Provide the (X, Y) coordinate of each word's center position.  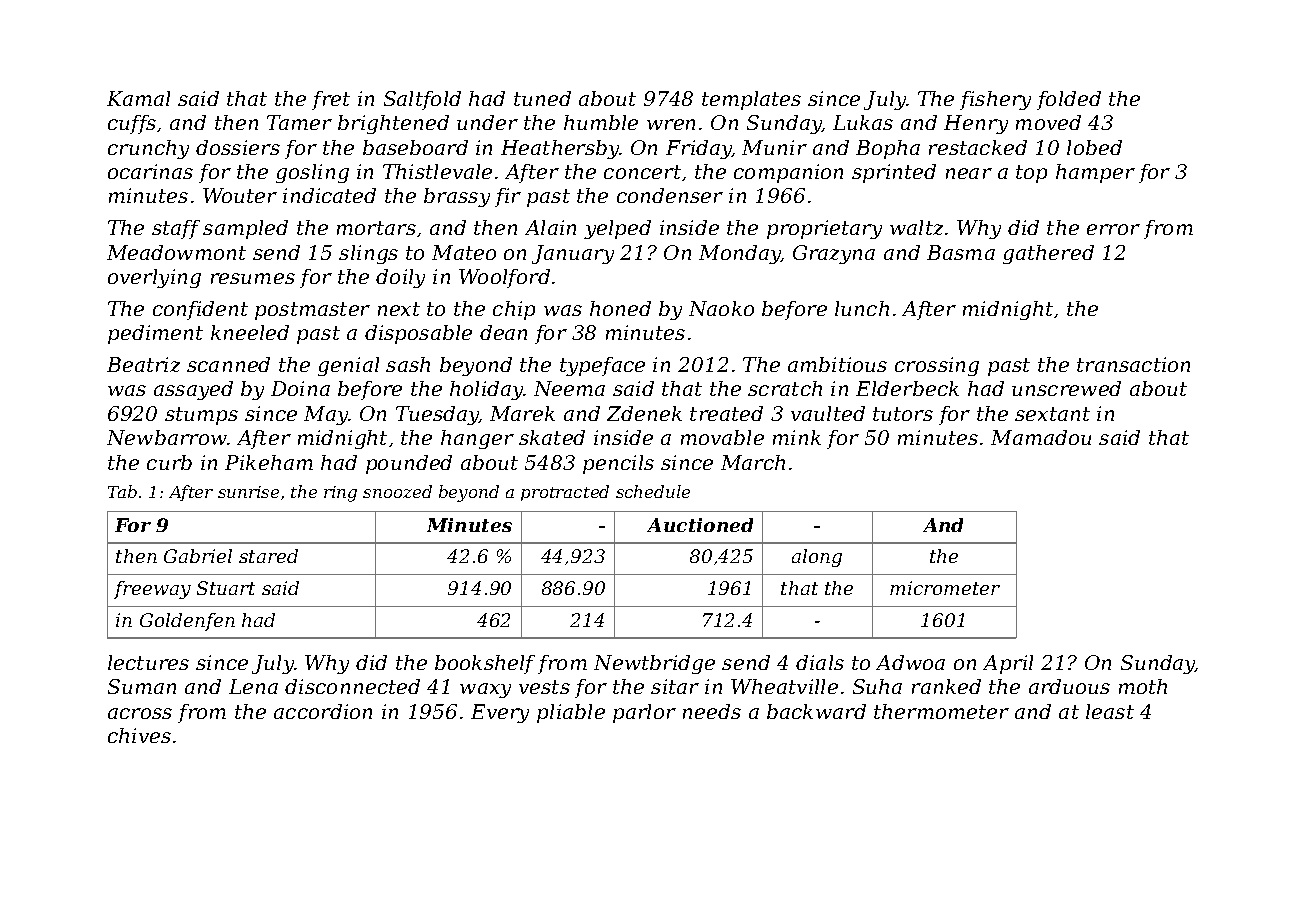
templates (751, 100)
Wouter (240, 195)
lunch (862, 308)
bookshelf (485, 664)
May (326, 415)
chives (139, 735)
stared (268, 556)
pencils (618, 464)
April (1008, 664)
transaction (1133, 364)
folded (1069, 100)
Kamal (138, 98)
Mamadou (1041, 437)
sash (408, 364)
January (573, 254)
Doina (300, 388)
